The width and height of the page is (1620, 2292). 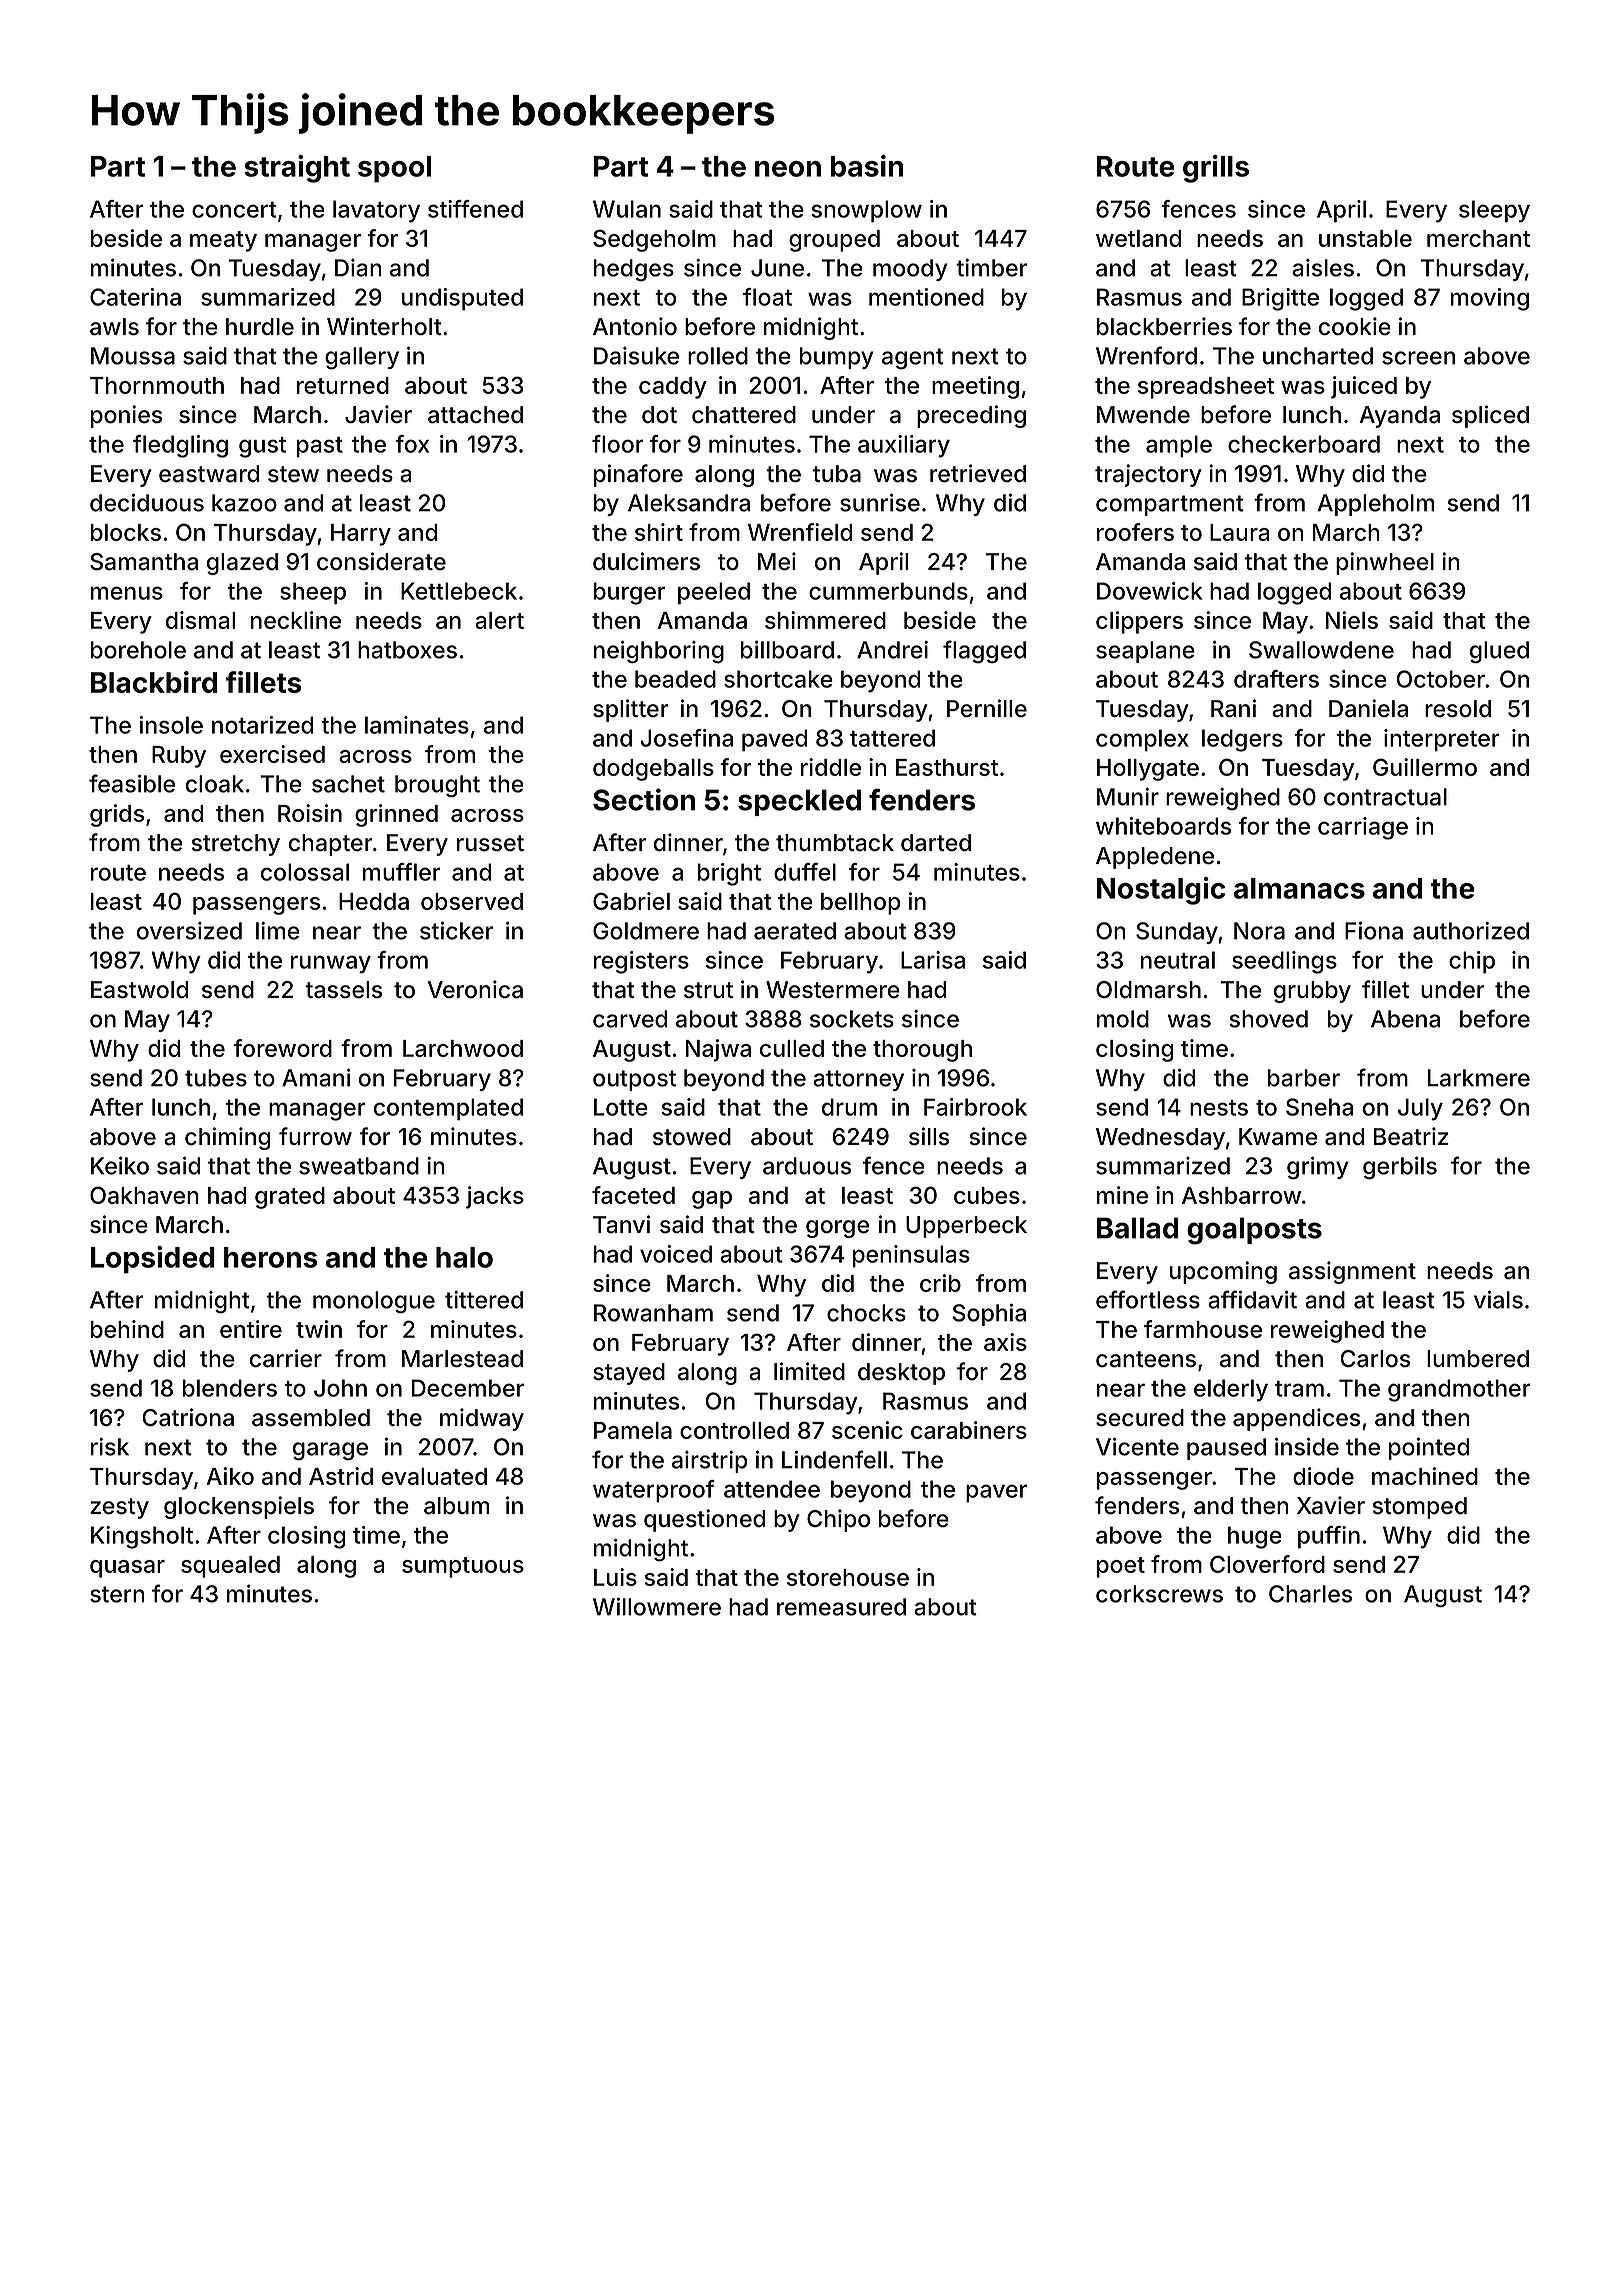 I want to click on billboard, so click(x=787, y=650).
